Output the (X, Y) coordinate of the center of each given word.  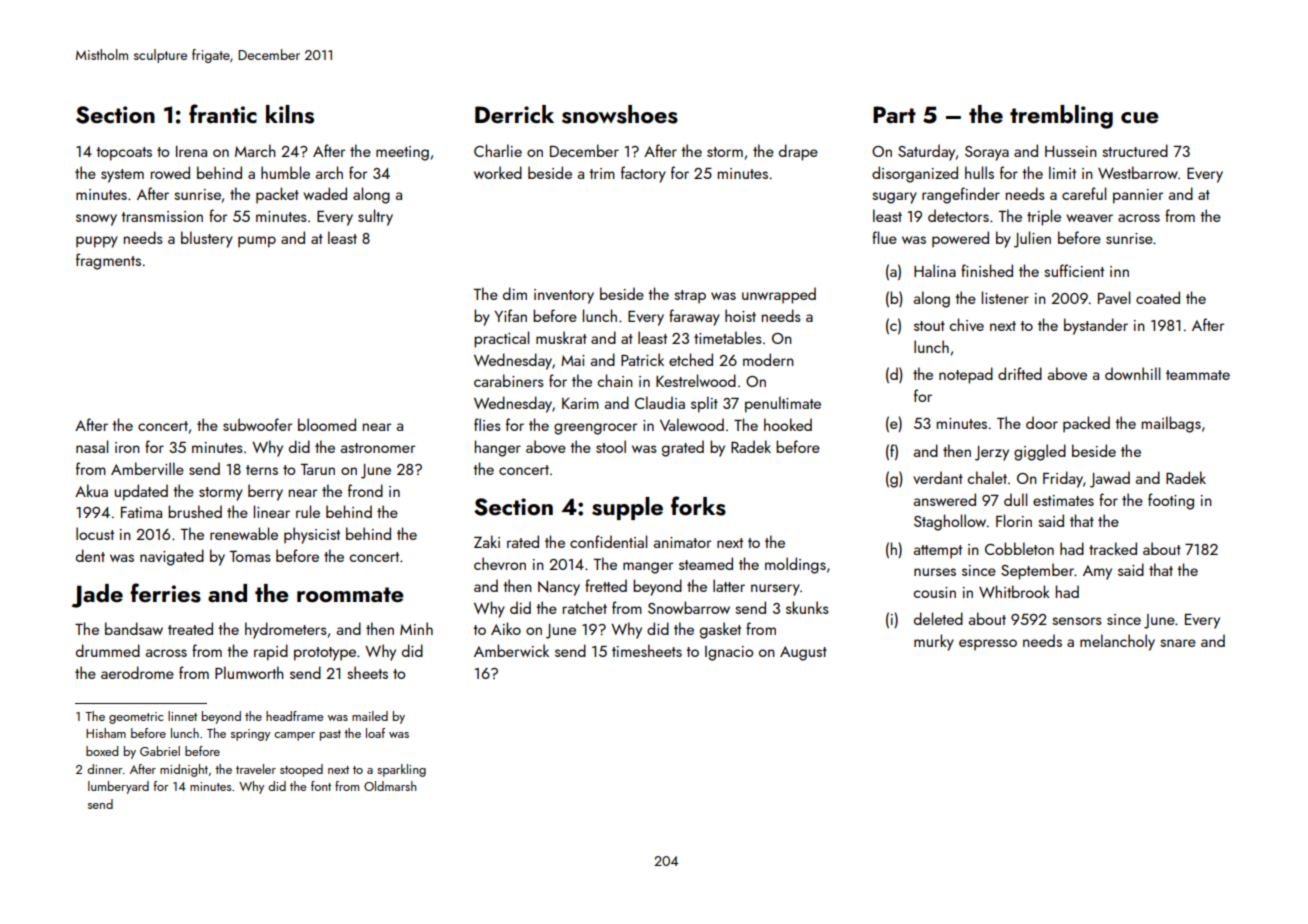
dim (515, 293)
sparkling (401, 770)
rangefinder (961, 195)
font (321, 786)
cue (1140, 118)
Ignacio (729, 653)
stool (611, 446)
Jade (97, 596)
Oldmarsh (390, 786)
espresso (988, 645)
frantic (223, 113)
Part (894, 114)
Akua (91, 490)
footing (1171, 501)
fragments (108, 261)
